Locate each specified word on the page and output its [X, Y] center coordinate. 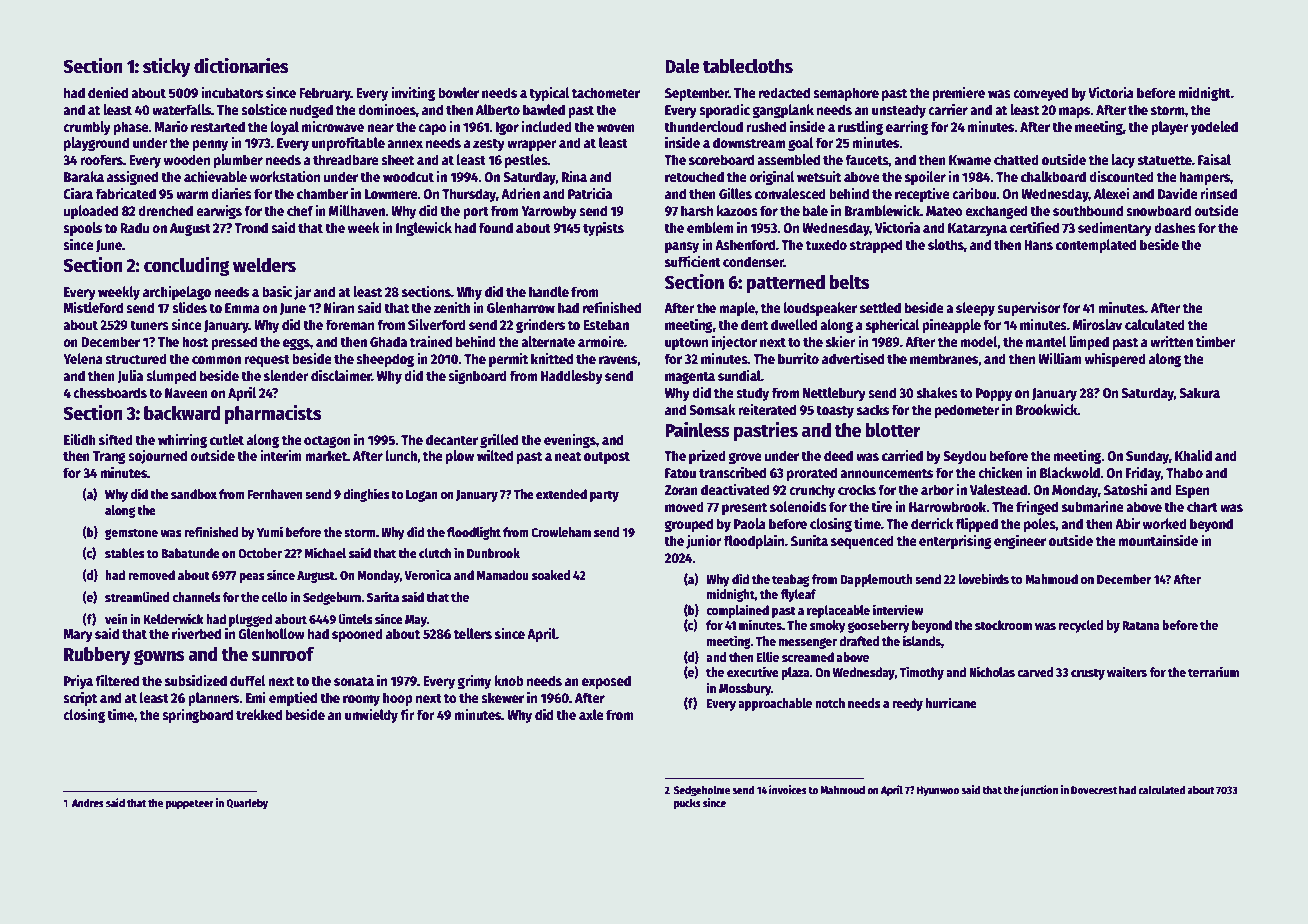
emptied [293, 698]
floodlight [474, 533]
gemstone [131, 534]
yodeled [1214, 128]
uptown [686, 344]
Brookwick [1047, 409]
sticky [167, 67]
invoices [788, 789]
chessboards [110, 392]
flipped [977, 524]
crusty [1088, 674]
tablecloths [748, 66]
